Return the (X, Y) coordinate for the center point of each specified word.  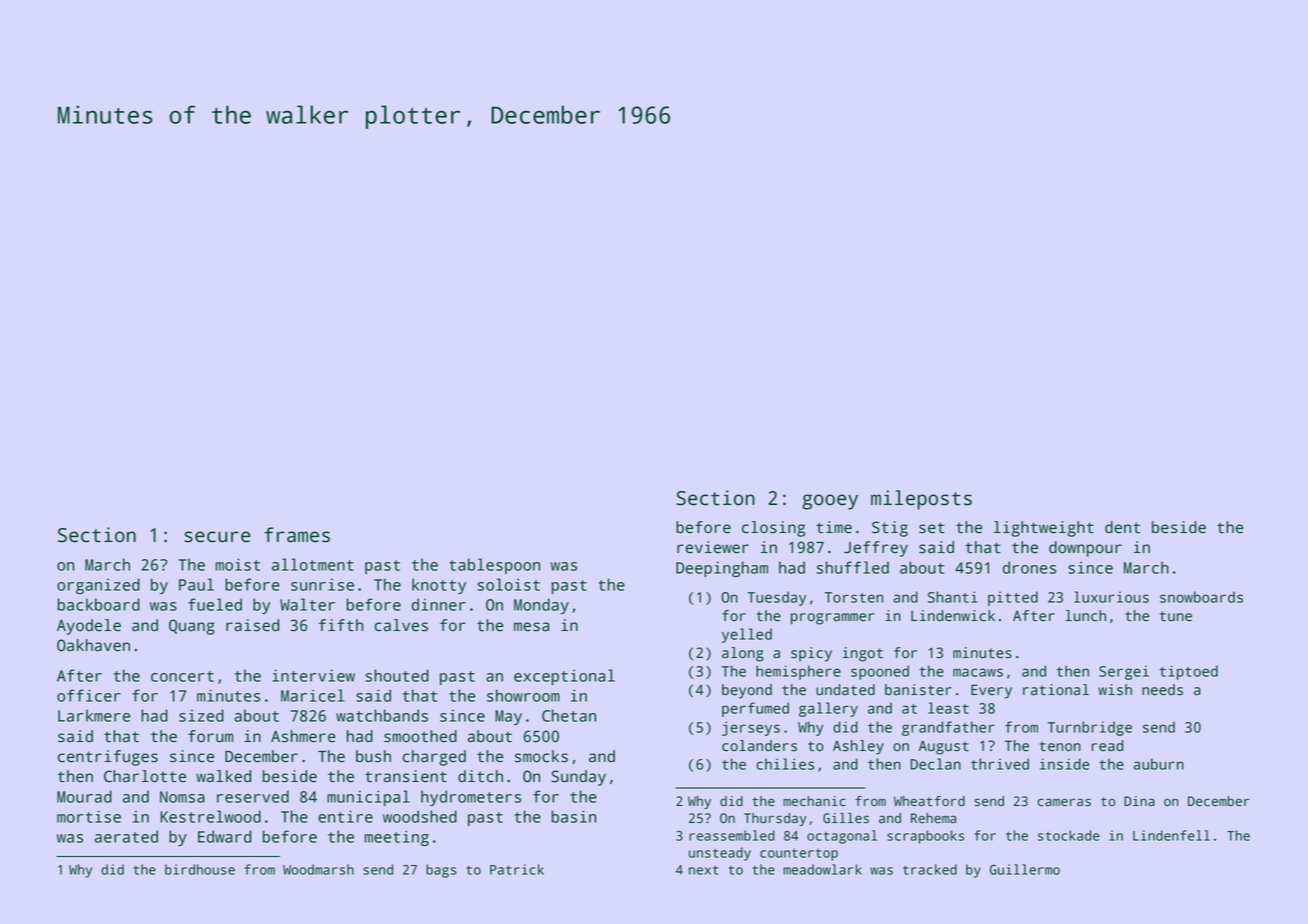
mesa (531, 627)
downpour (1085, 549)
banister (918, 690)
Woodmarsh (318, 869)
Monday (541, 606)
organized (98, 586)
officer (89, 695)
